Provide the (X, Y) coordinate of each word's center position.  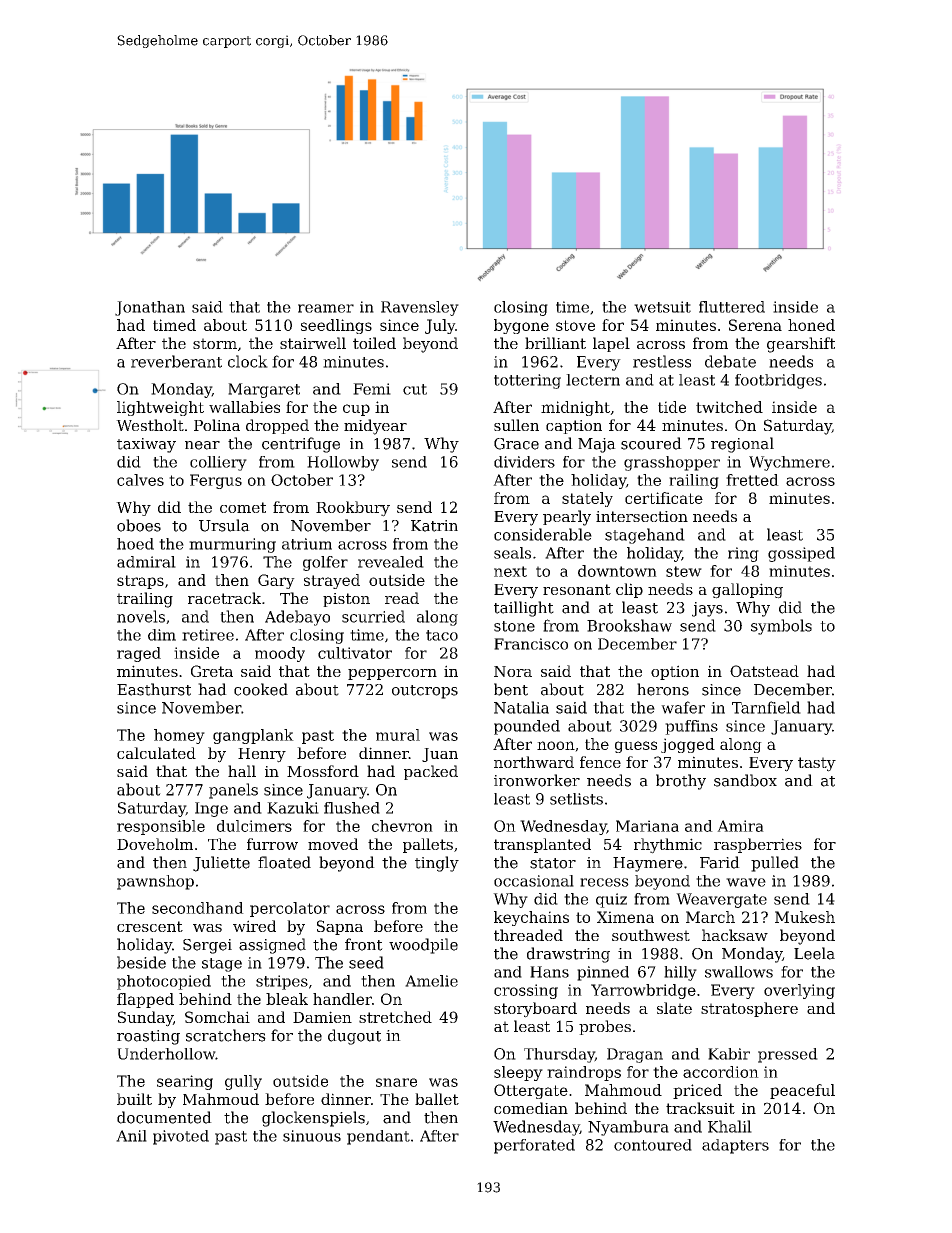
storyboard (535, 1010)
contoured (653, 1145)
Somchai (217, 1017)
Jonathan (150, 308)
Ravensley (420, 308)
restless (662, 361)
